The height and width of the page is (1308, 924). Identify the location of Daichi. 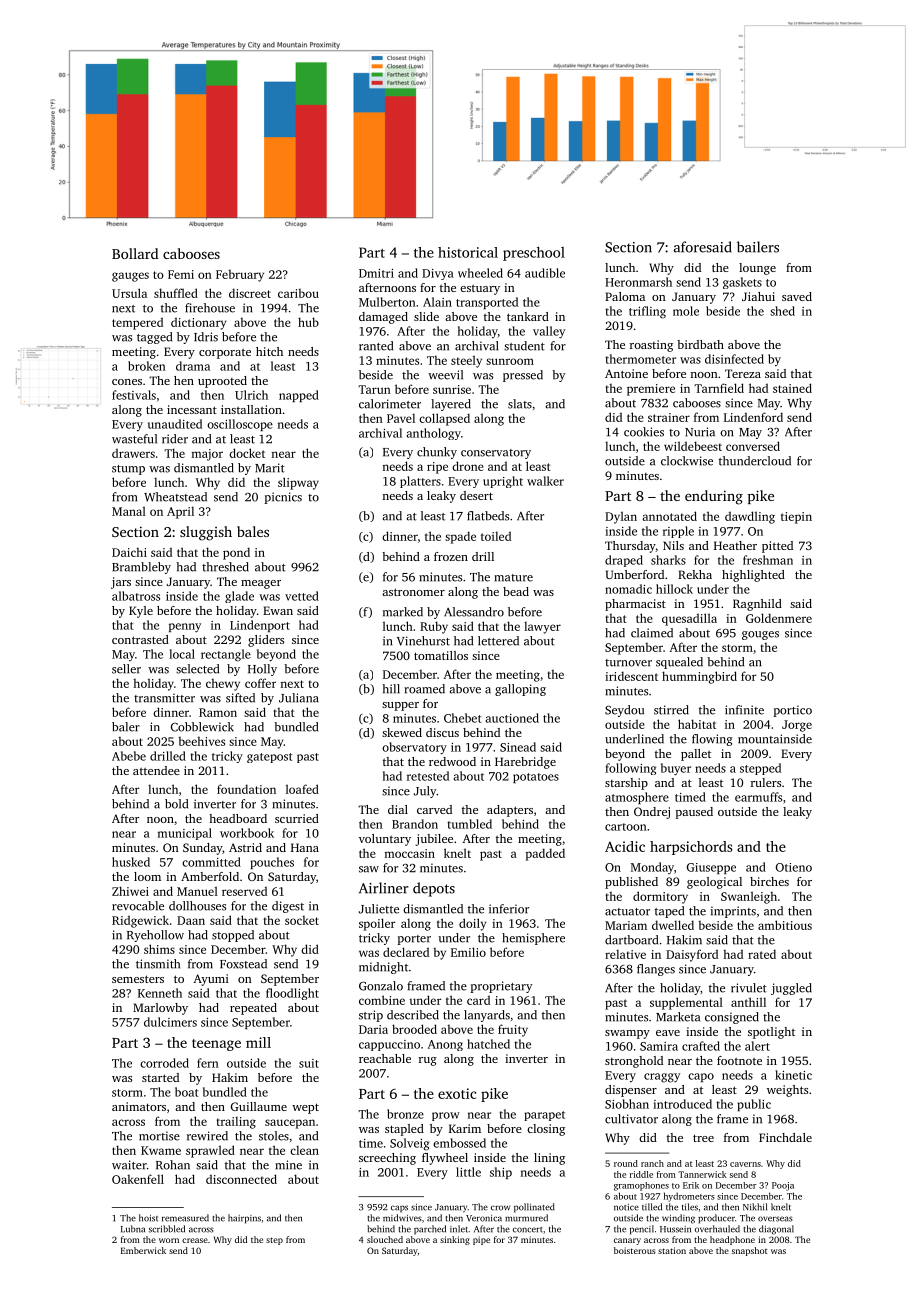
(129, 552).
